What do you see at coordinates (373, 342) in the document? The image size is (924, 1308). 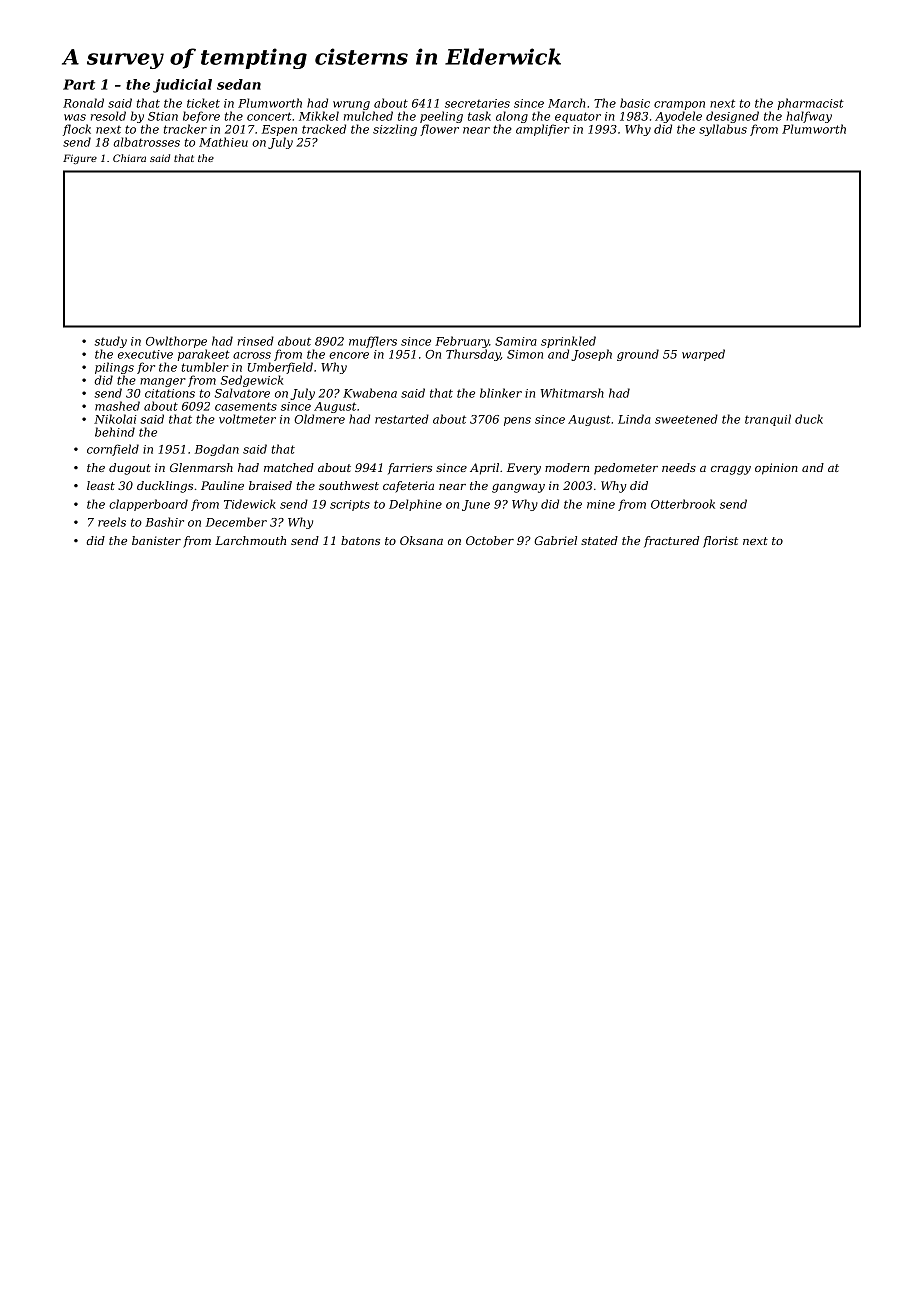 I see `mufflers` at bounding box center [373, 342].
